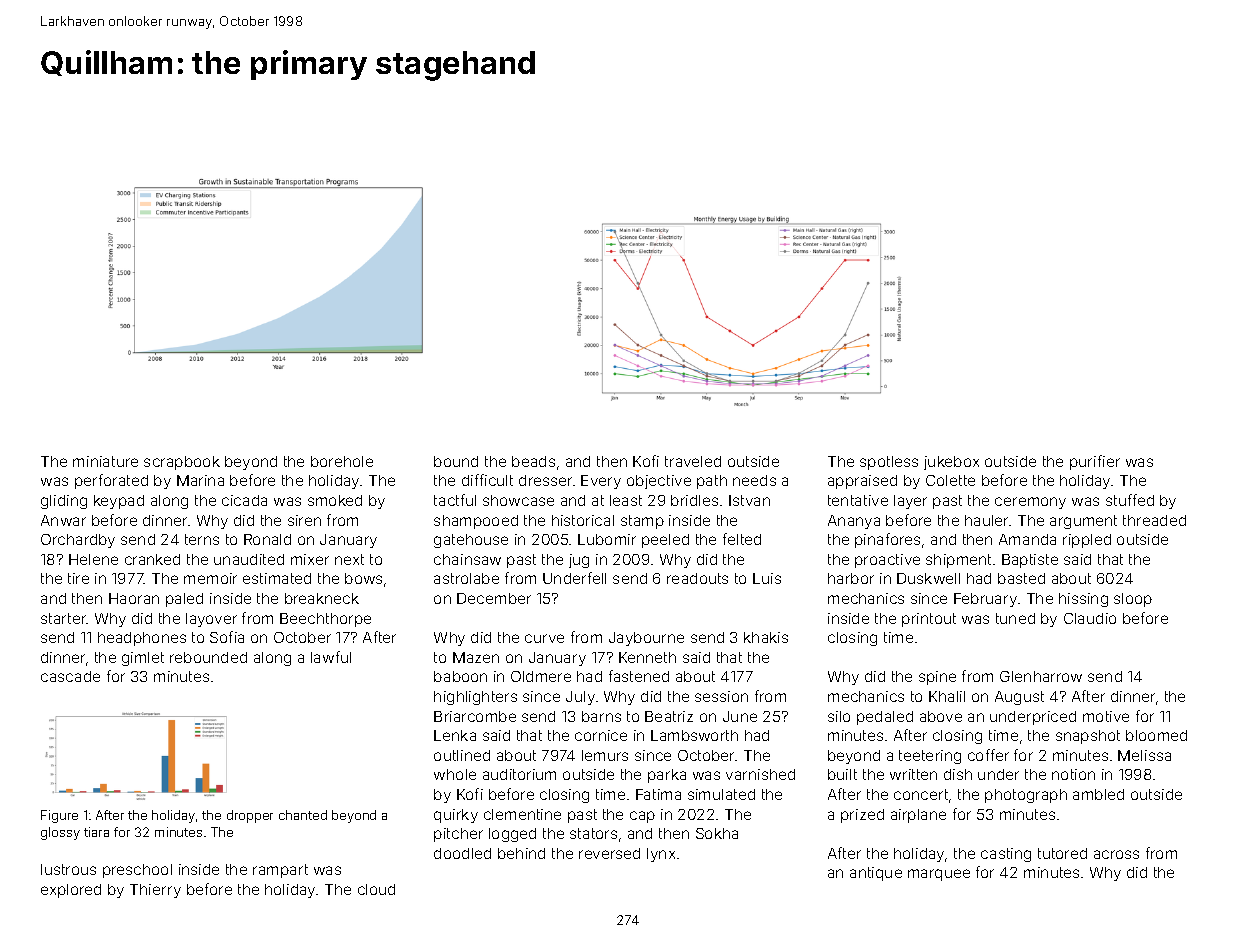 The width and height of the screenshot is (1233, 952). What do you see at coordinates (544, 638) in the screenshot?
I see `curve` at bounding box center [544, 638].
